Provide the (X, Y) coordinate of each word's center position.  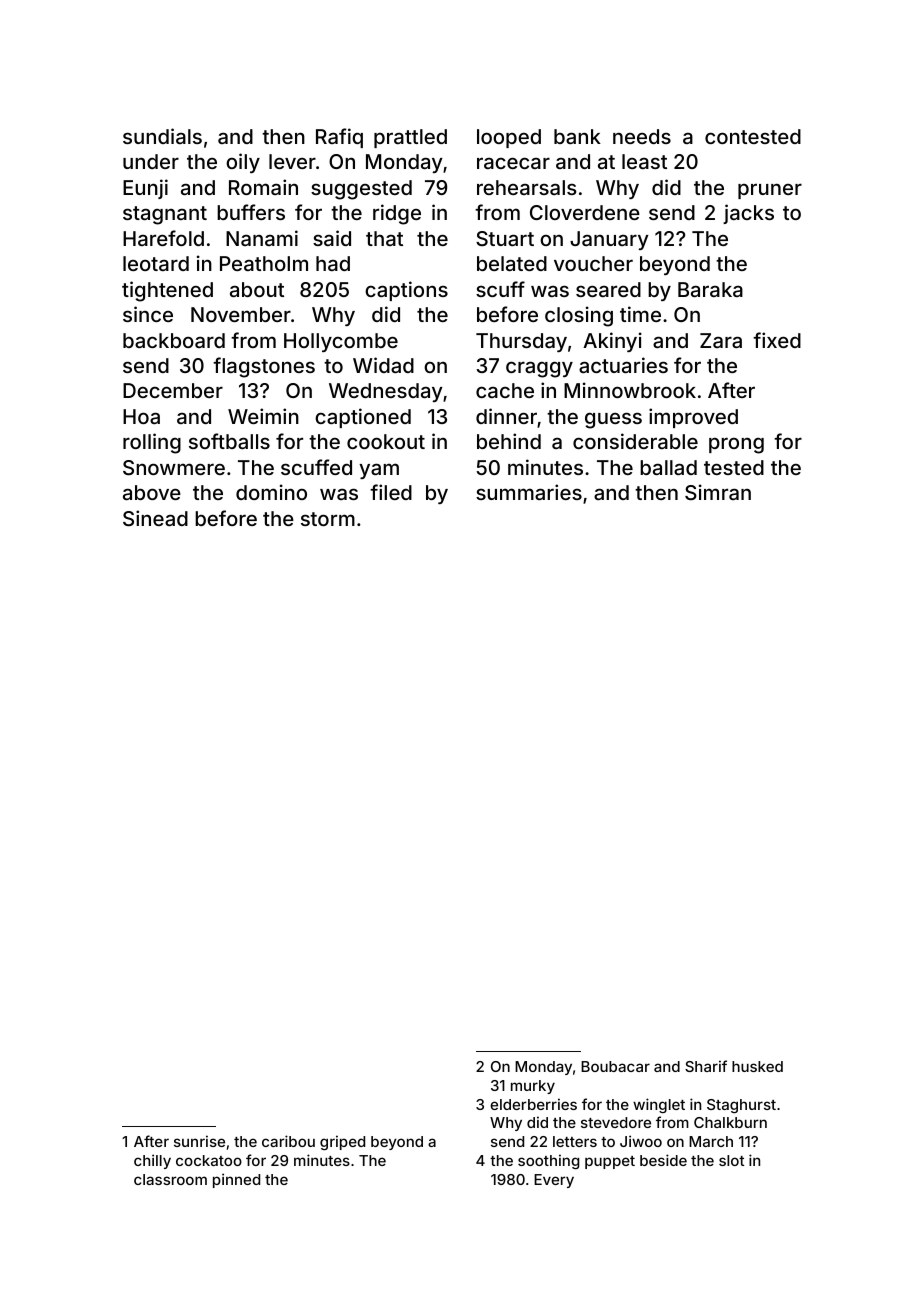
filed (391, 492)
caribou (288, 1141)
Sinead (155, 518)
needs (642, 136)
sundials (162, 136)
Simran (718, 492)
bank (577, 136)
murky (533, 1087)
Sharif (706, 1066)
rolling (152, 443)
